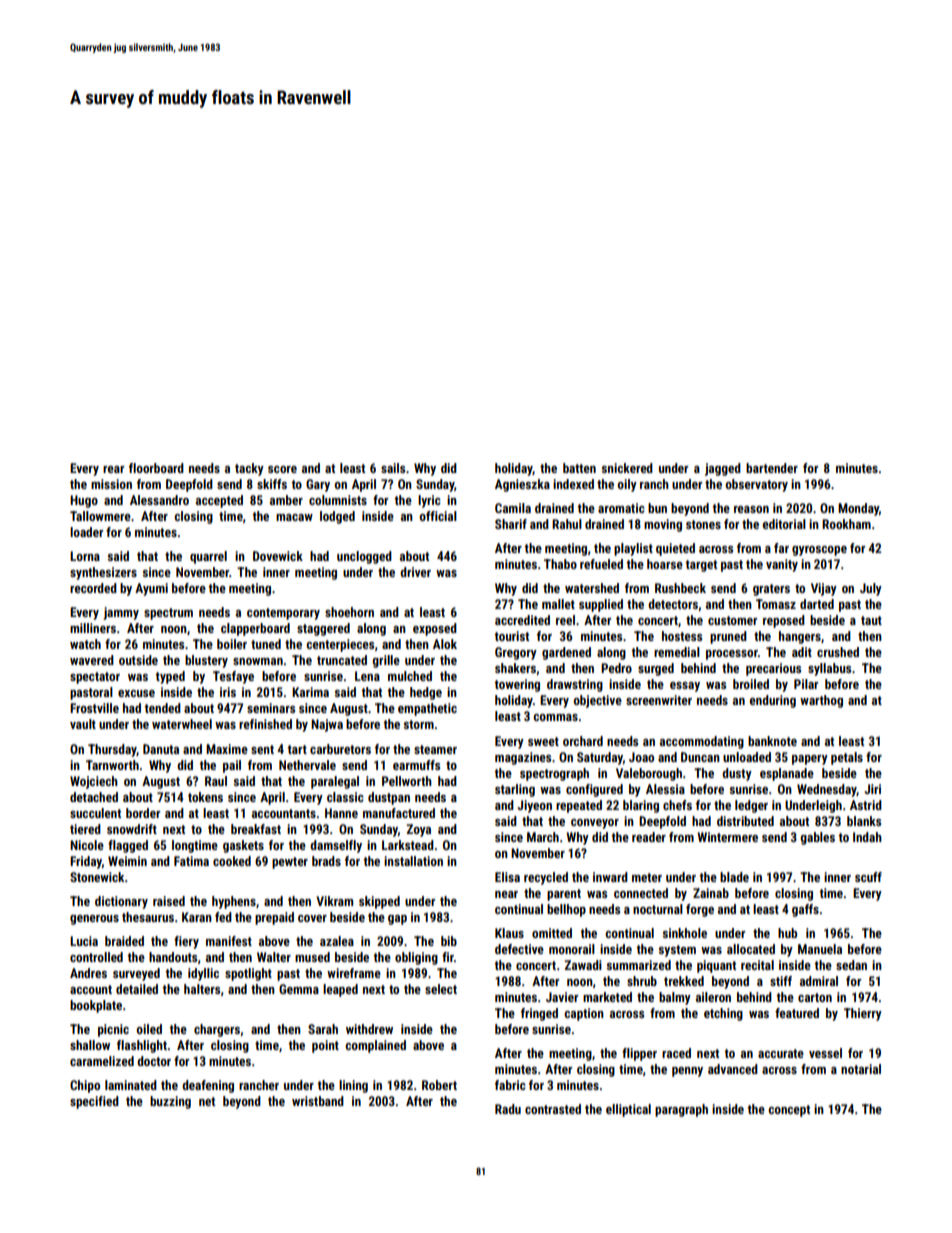 This screenshot has width=952, height=1233. I want to click on unclogged, so click(364, 557).
